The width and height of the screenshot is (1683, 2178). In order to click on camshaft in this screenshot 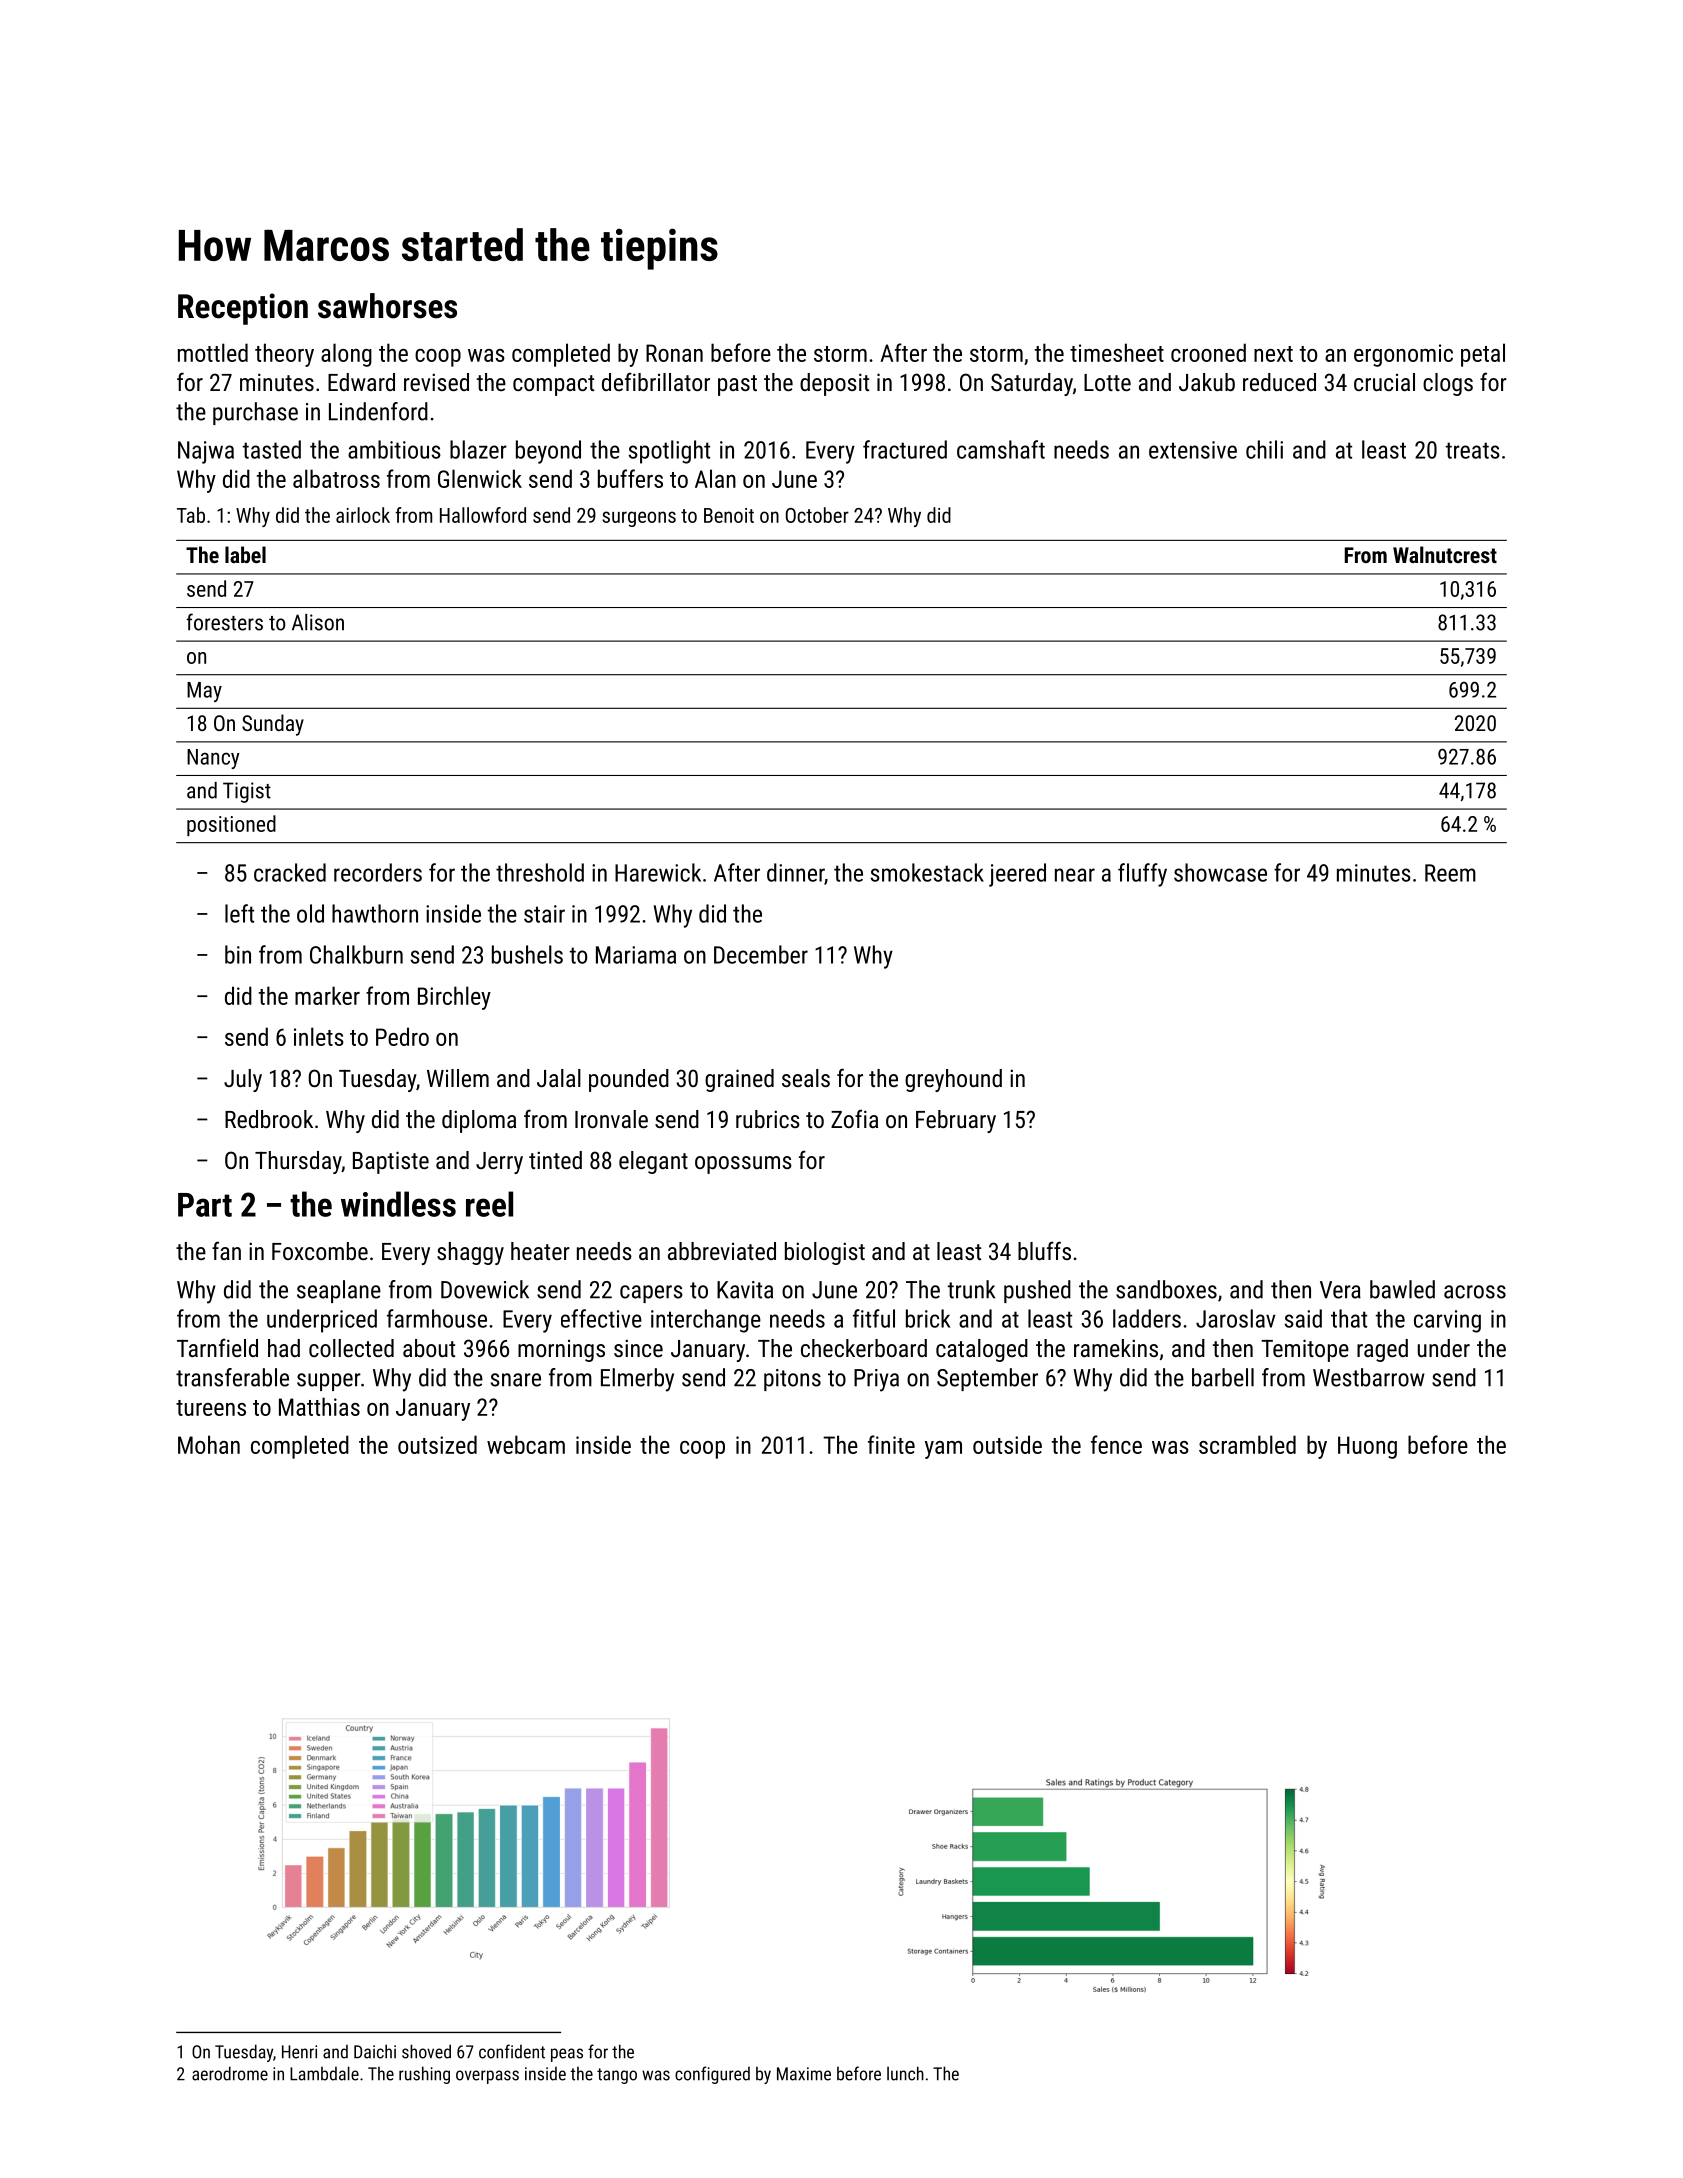, I will do `click(1001, 449)`.
